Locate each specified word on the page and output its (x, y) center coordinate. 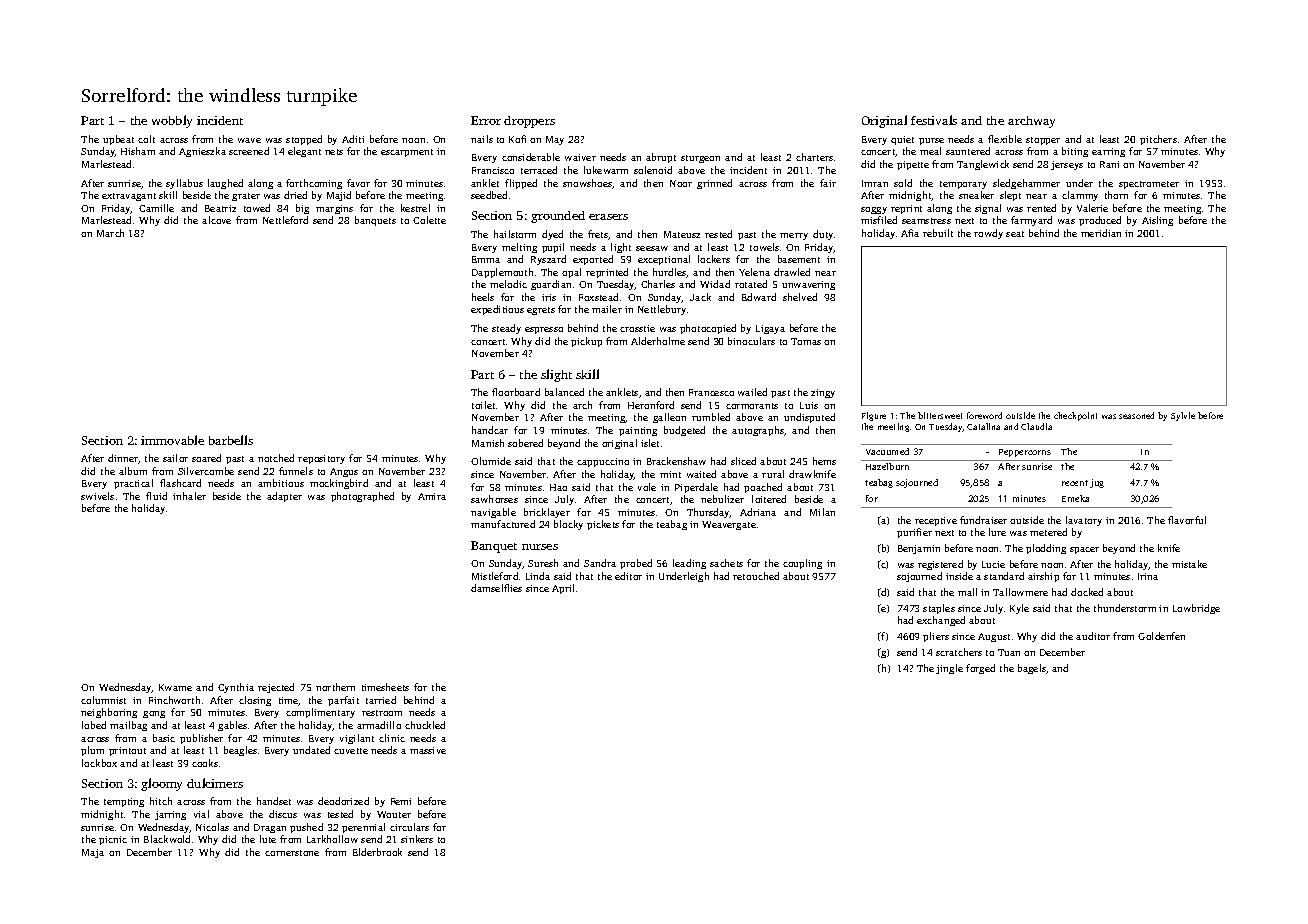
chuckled (425, 725)
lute (268, 839)
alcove (216, 220)
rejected (276, 688)
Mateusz (682, 234)
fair (828, 183)
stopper (1043, 141)
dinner (123, 459)
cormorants (752, 406)
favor (358, 183)
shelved (800, 297)
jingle (949, 669)
